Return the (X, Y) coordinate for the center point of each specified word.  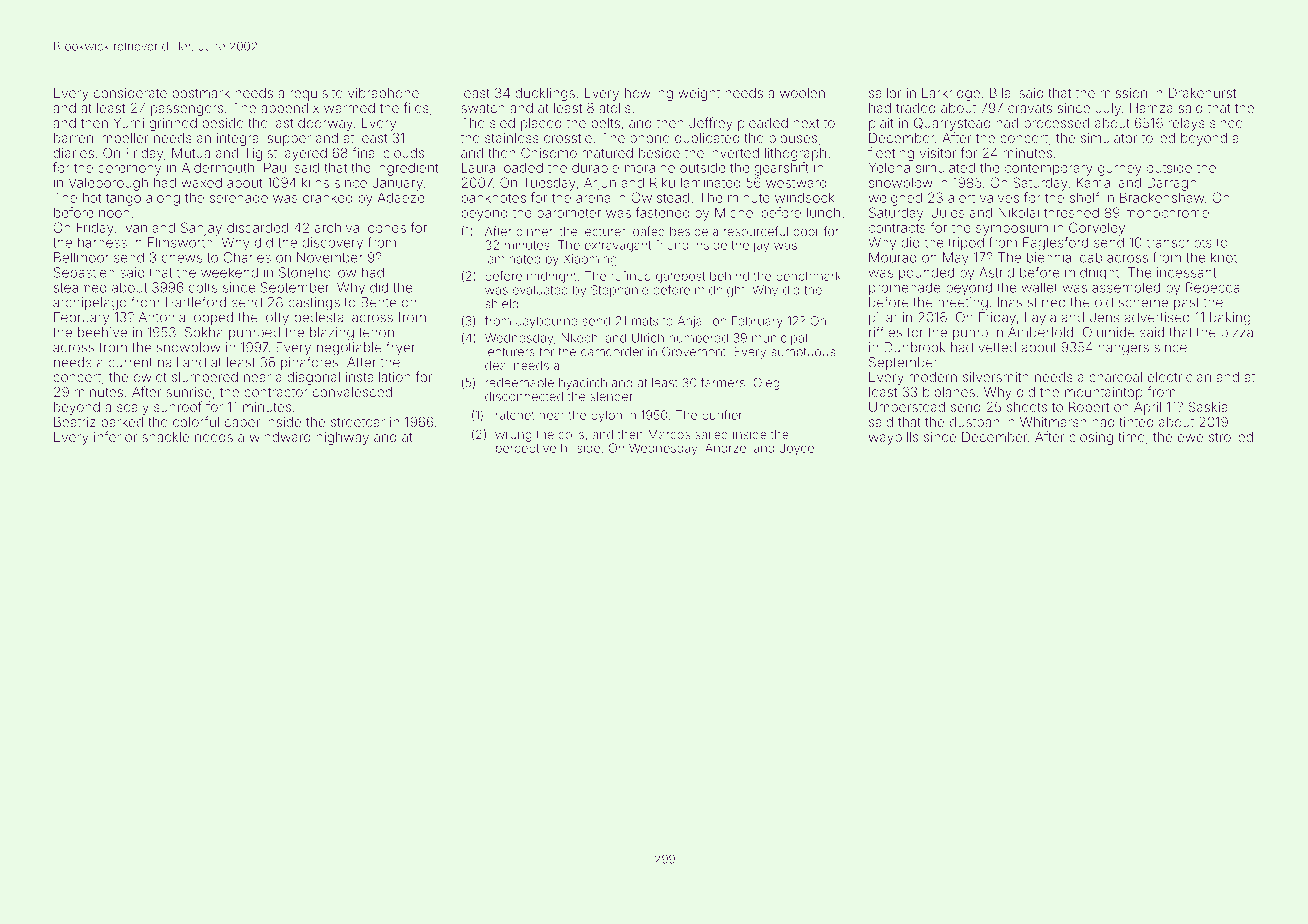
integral (239, 139)
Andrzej (727, 449)
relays (1187, 124)
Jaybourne (547, 322)
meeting (963, 304)
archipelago (90, 303)
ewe (1190, 438)
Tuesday (549, 184)
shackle (165, 437)
